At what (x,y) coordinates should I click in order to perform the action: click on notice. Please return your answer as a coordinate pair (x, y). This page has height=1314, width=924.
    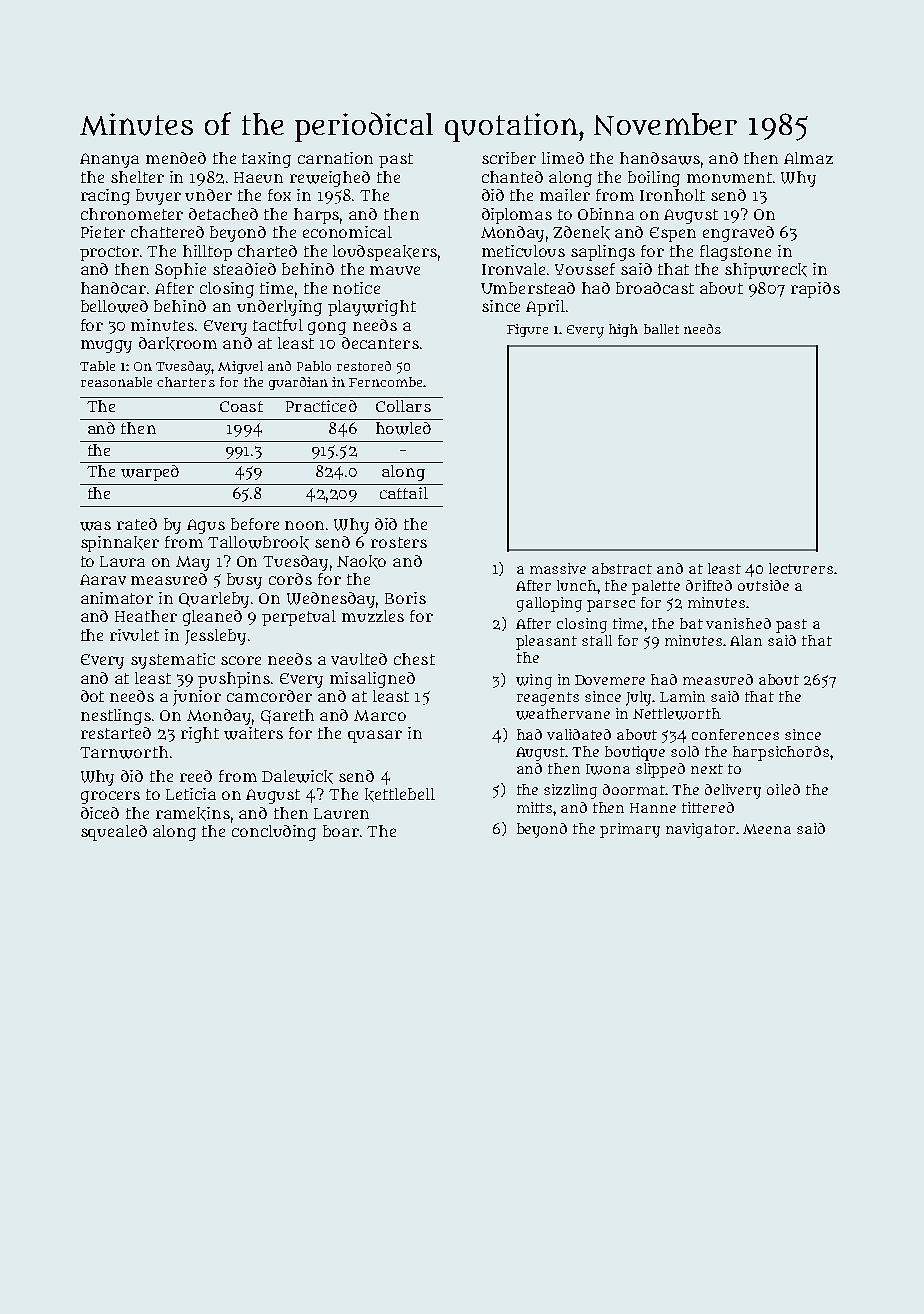
    Looking at the image, I should click on (356, 288).
